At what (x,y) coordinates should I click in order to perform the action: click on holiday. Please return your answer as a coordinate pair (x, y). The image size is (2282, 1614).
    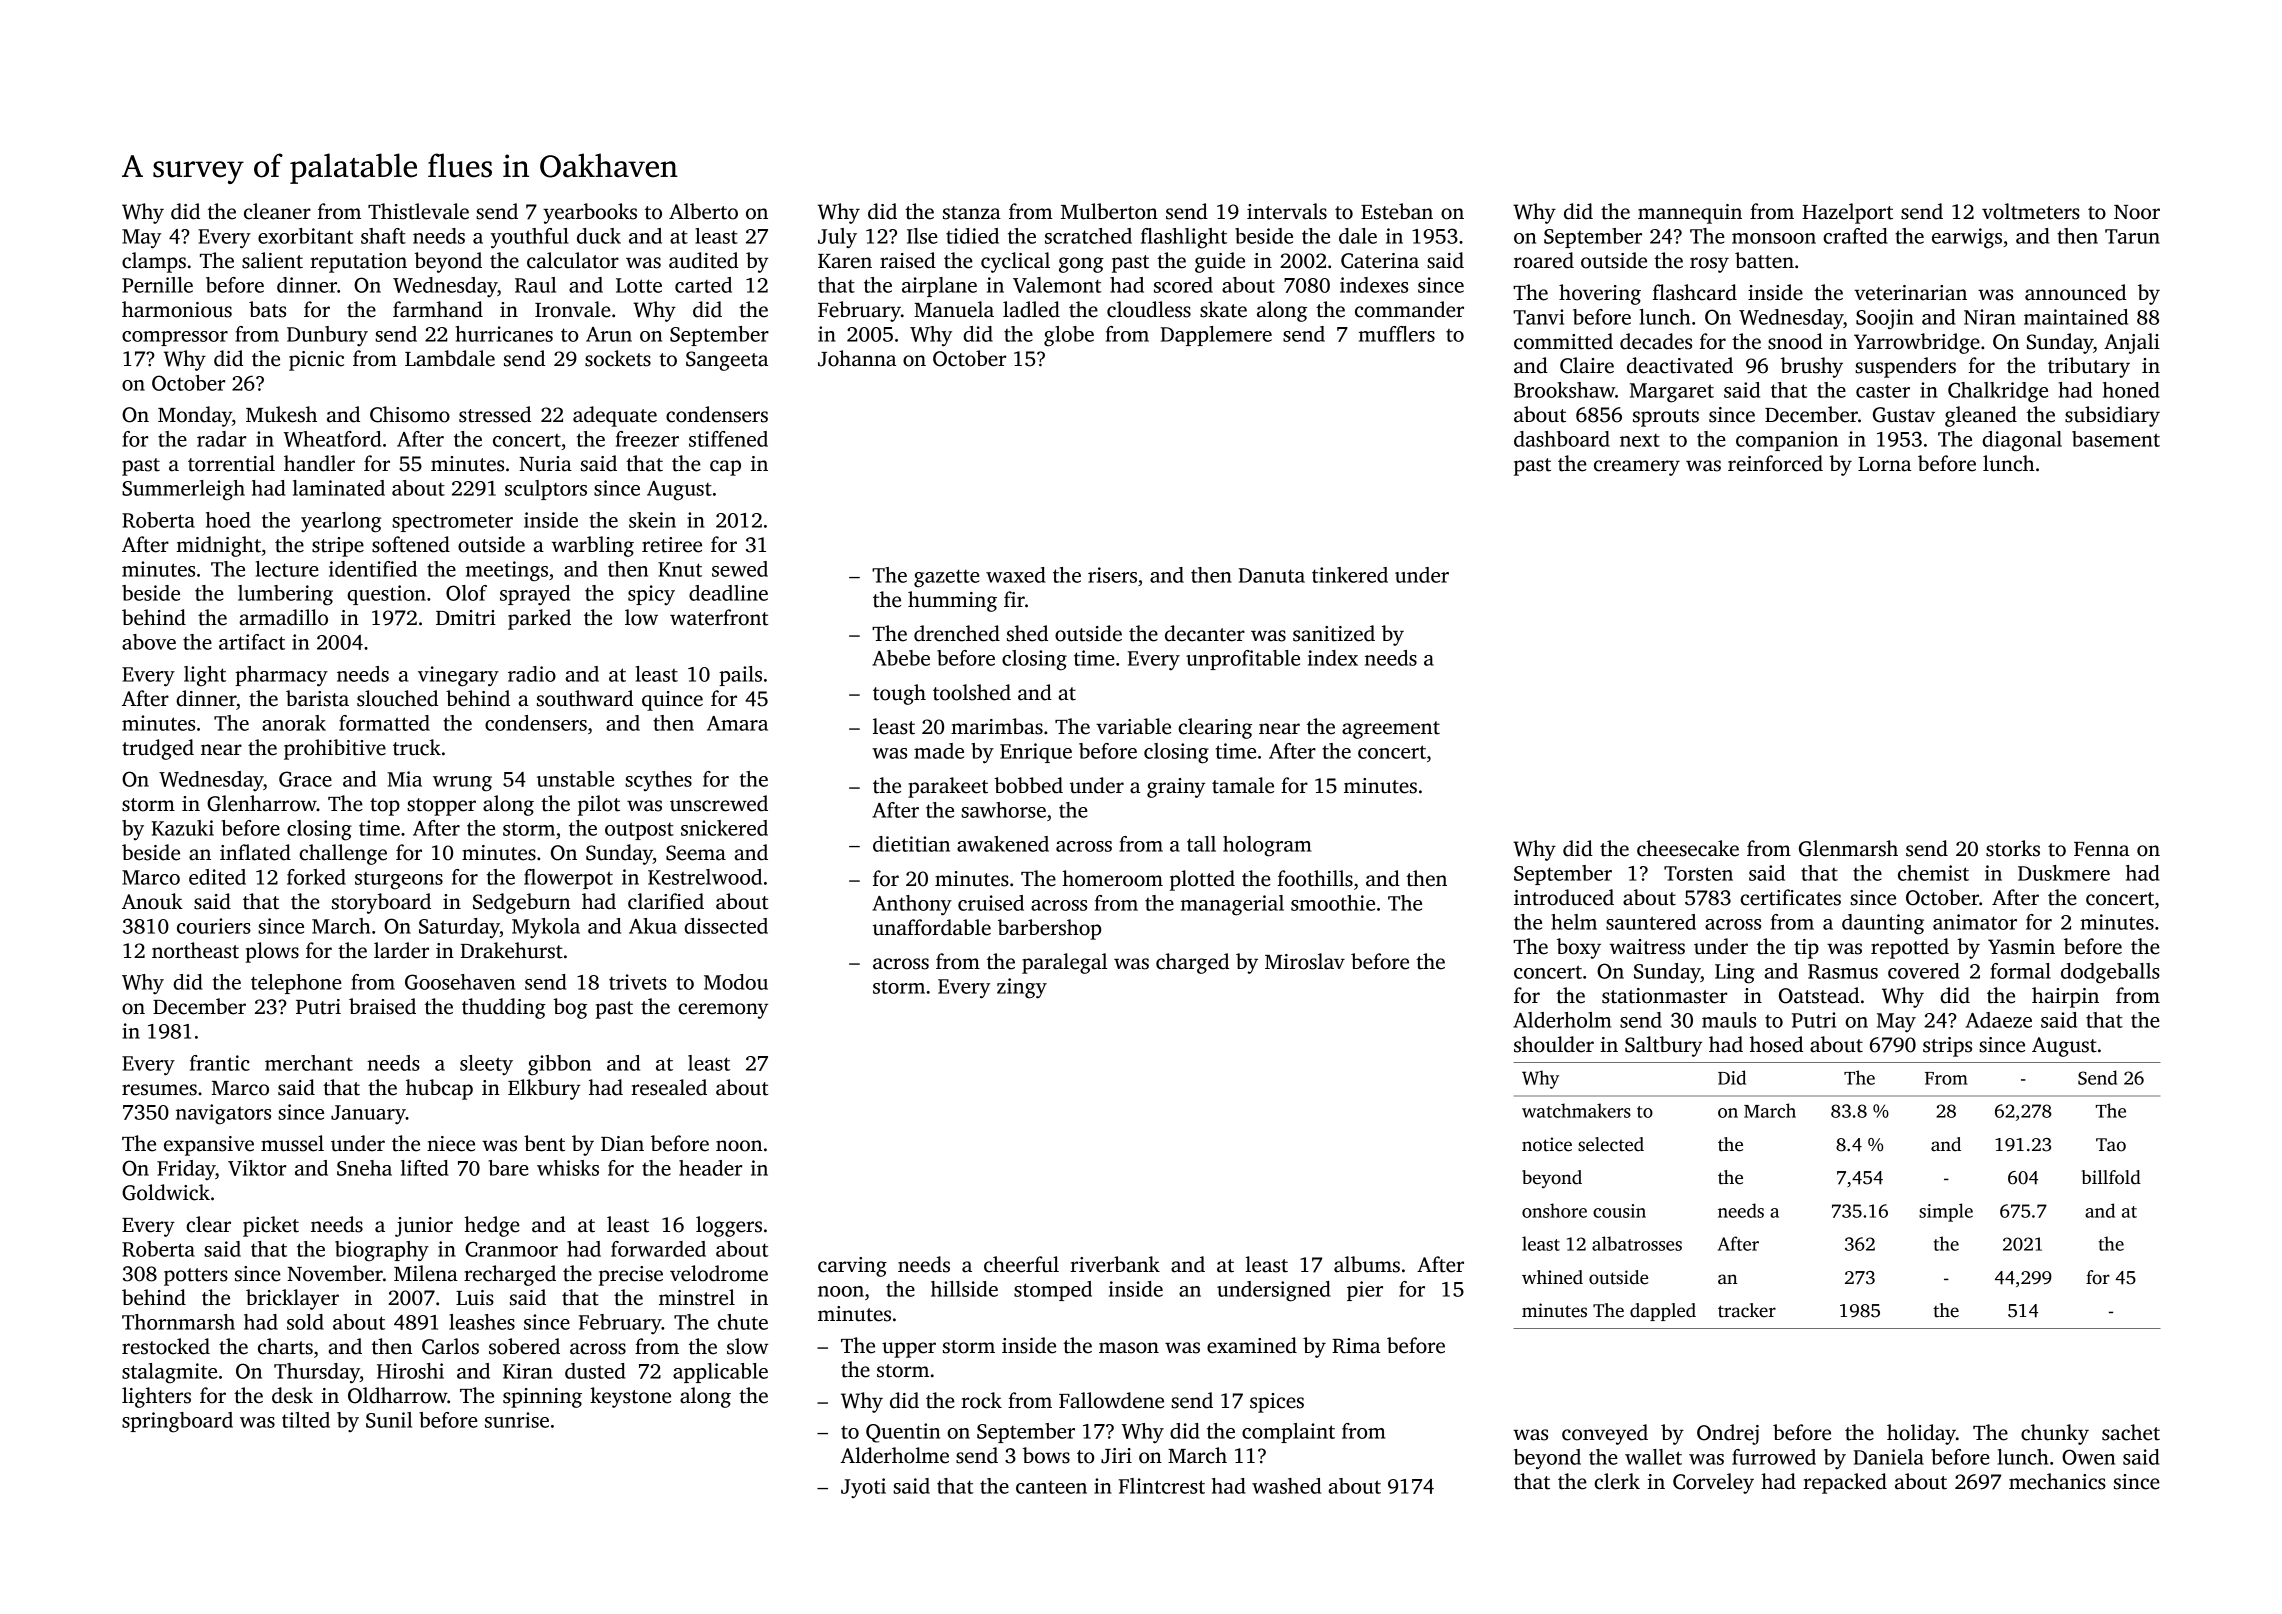
    Looking at the image, I should click on (1921, 1434).
